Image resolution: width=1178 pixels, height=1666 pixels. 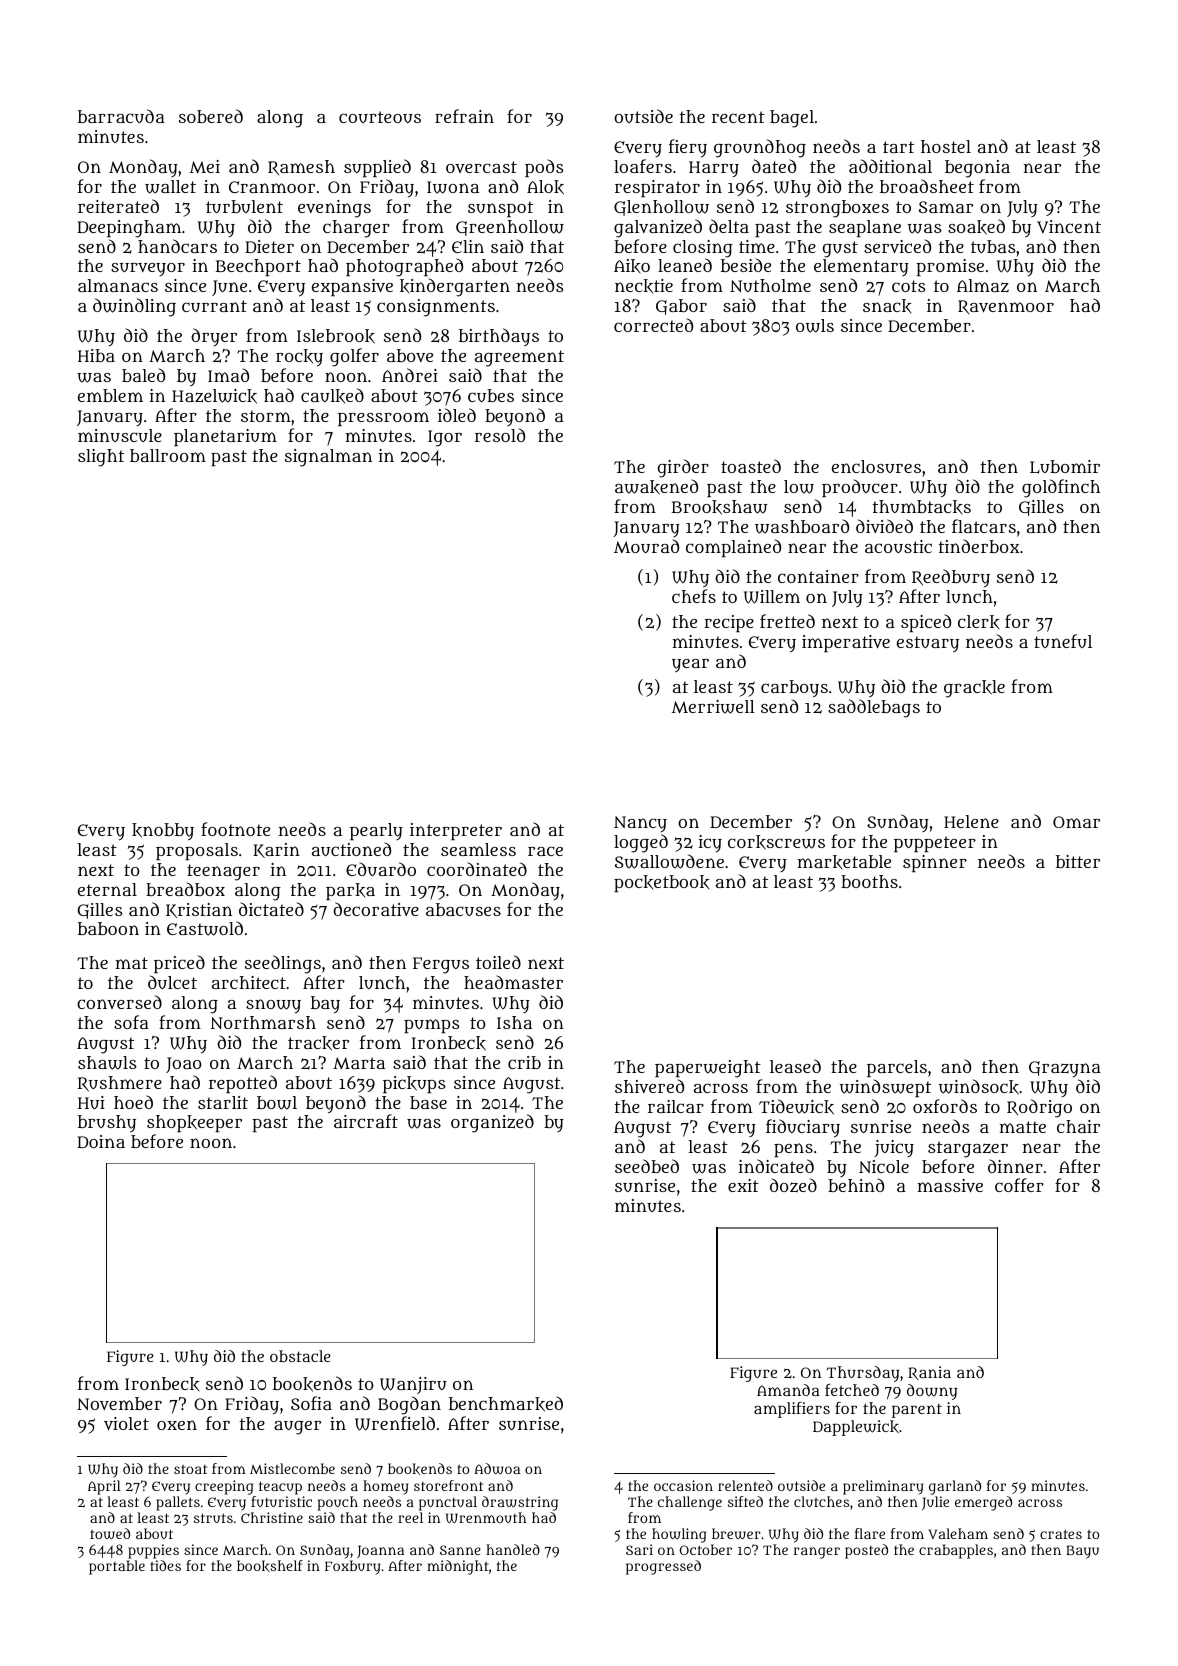 I want to click on bagel, so click(x=792, y=119).
